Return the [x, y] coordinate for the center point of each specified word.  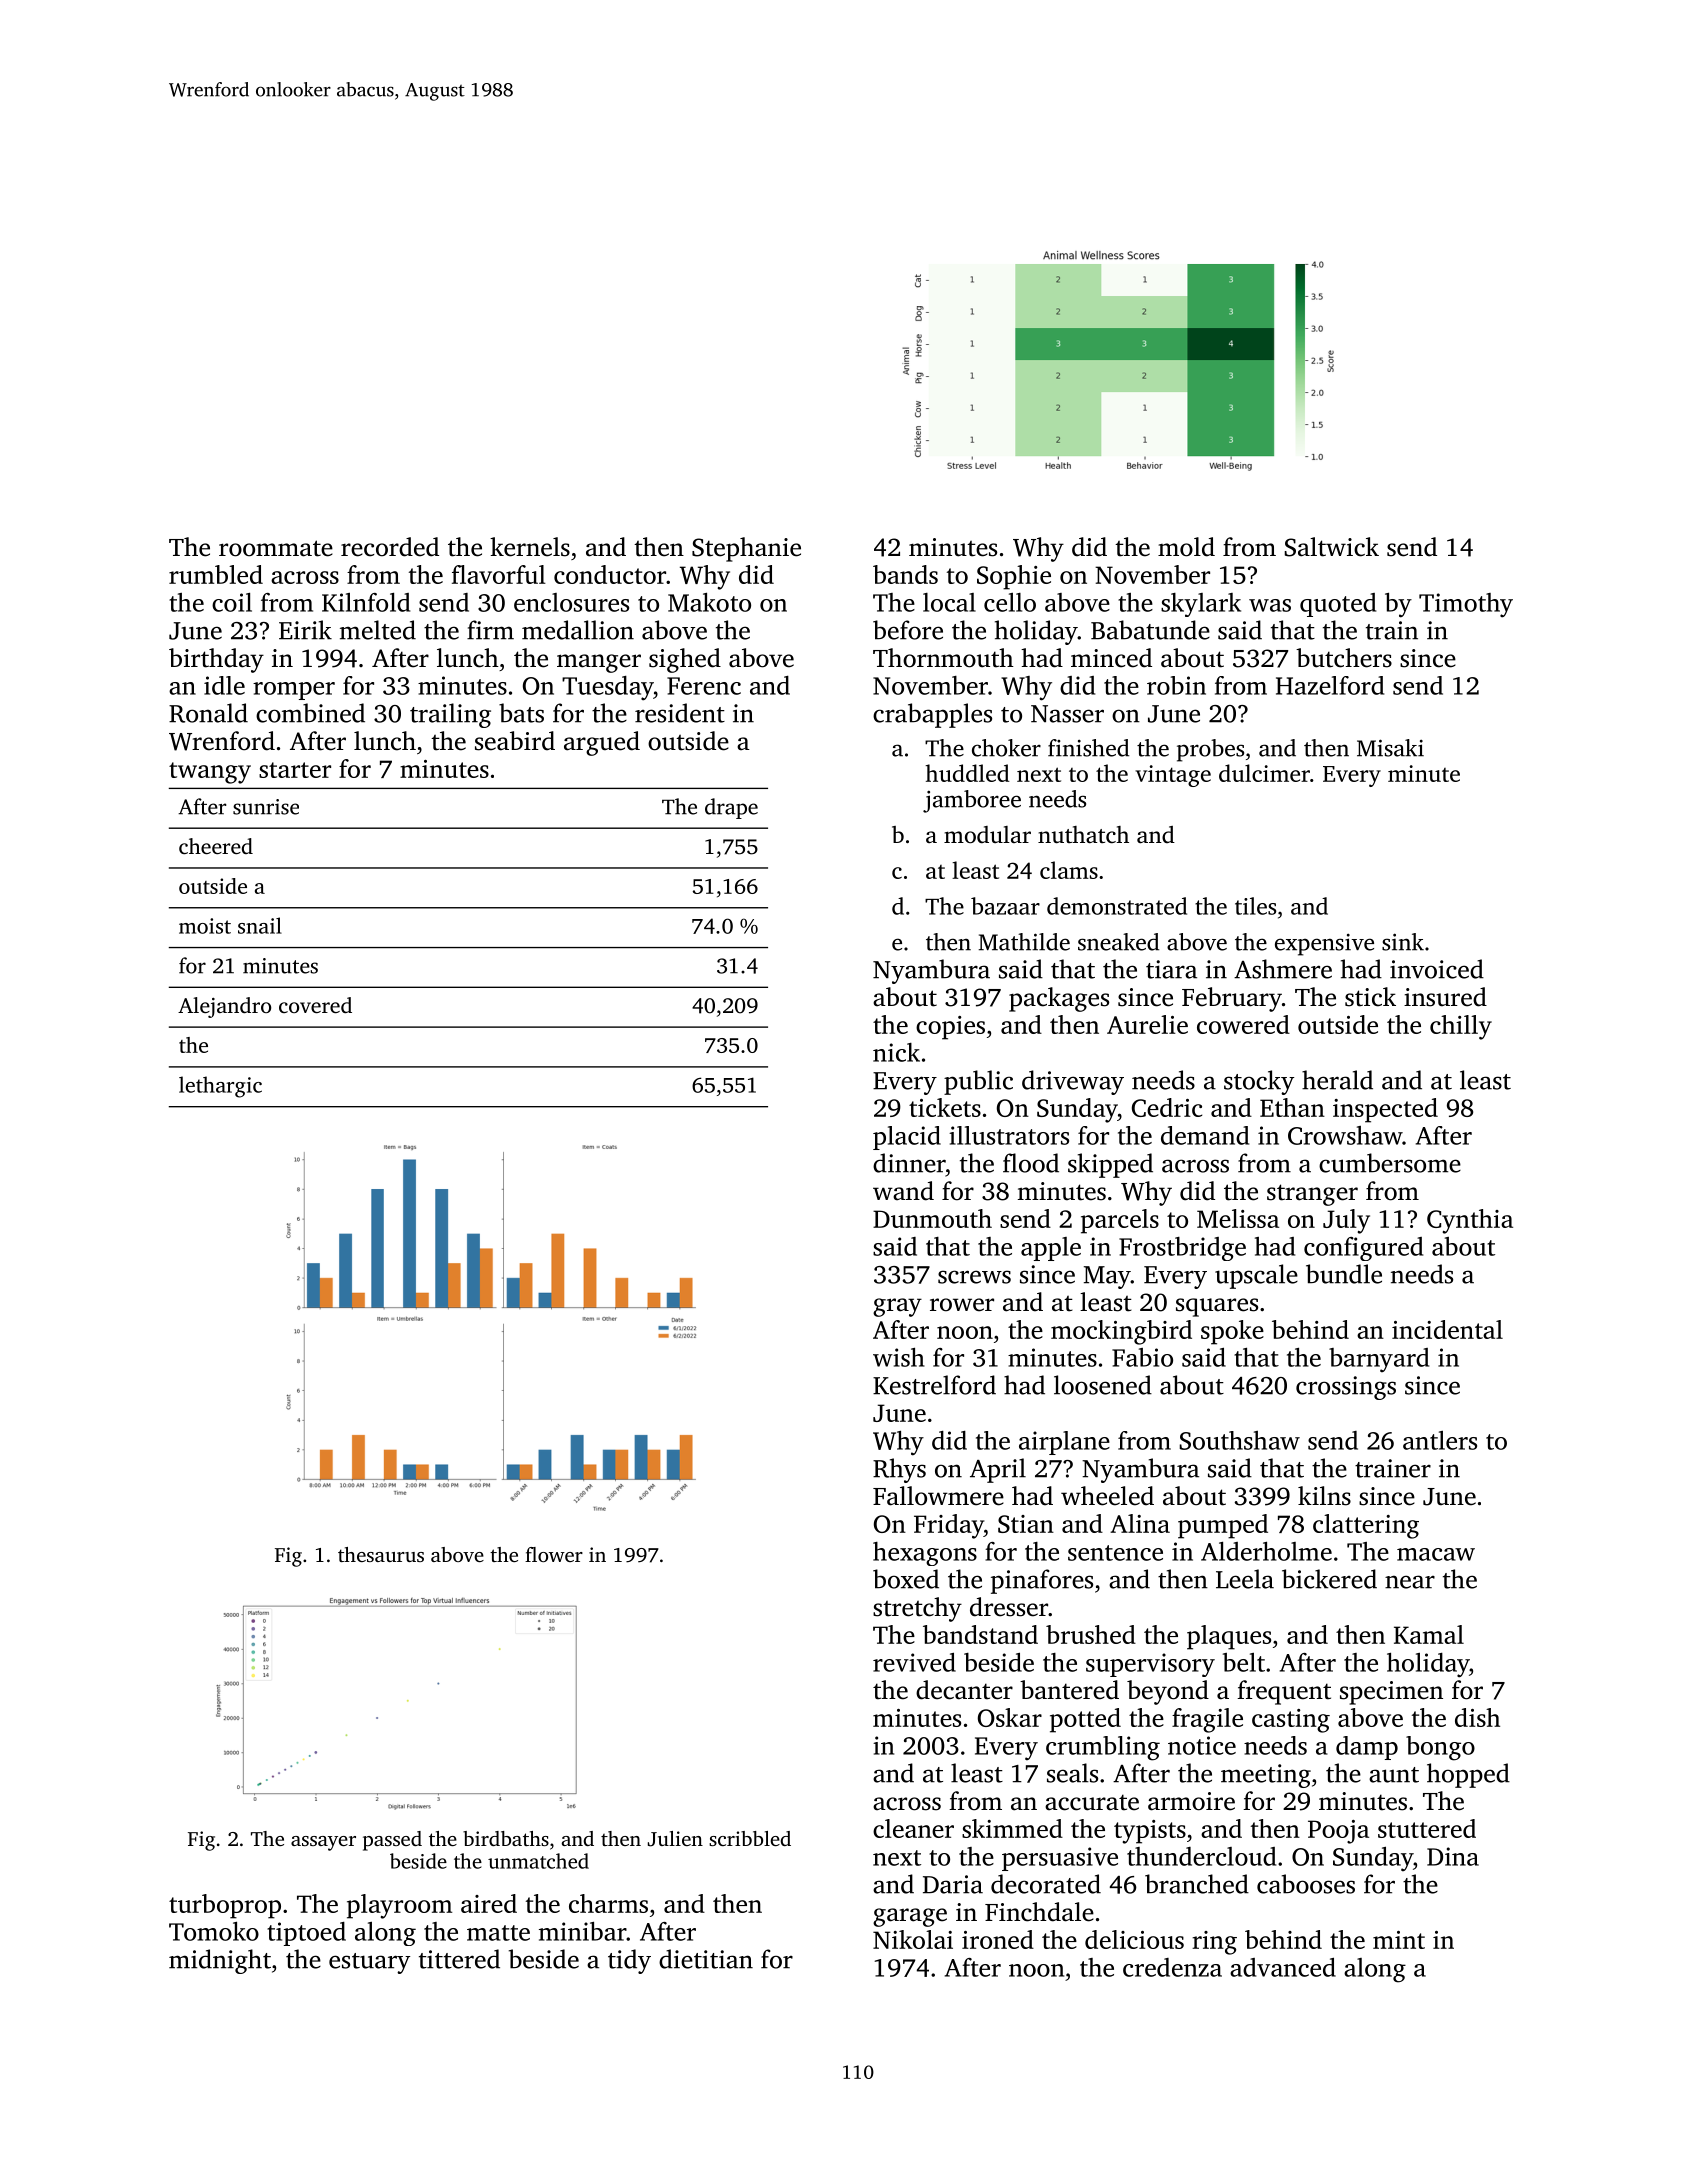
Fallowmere [938, 1496]
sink [1403, 942]
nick [896, 1052]
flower [554, 1554]
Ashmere [1283, 969]
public [978, 1082]
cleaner [913, 1828]
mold [1186, 547]
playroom [399, 1906]
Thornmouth [943, 658]
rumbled [216, 574]
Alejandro [224, 1007]
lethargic [220, 1087]
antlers [1440, 1440]
